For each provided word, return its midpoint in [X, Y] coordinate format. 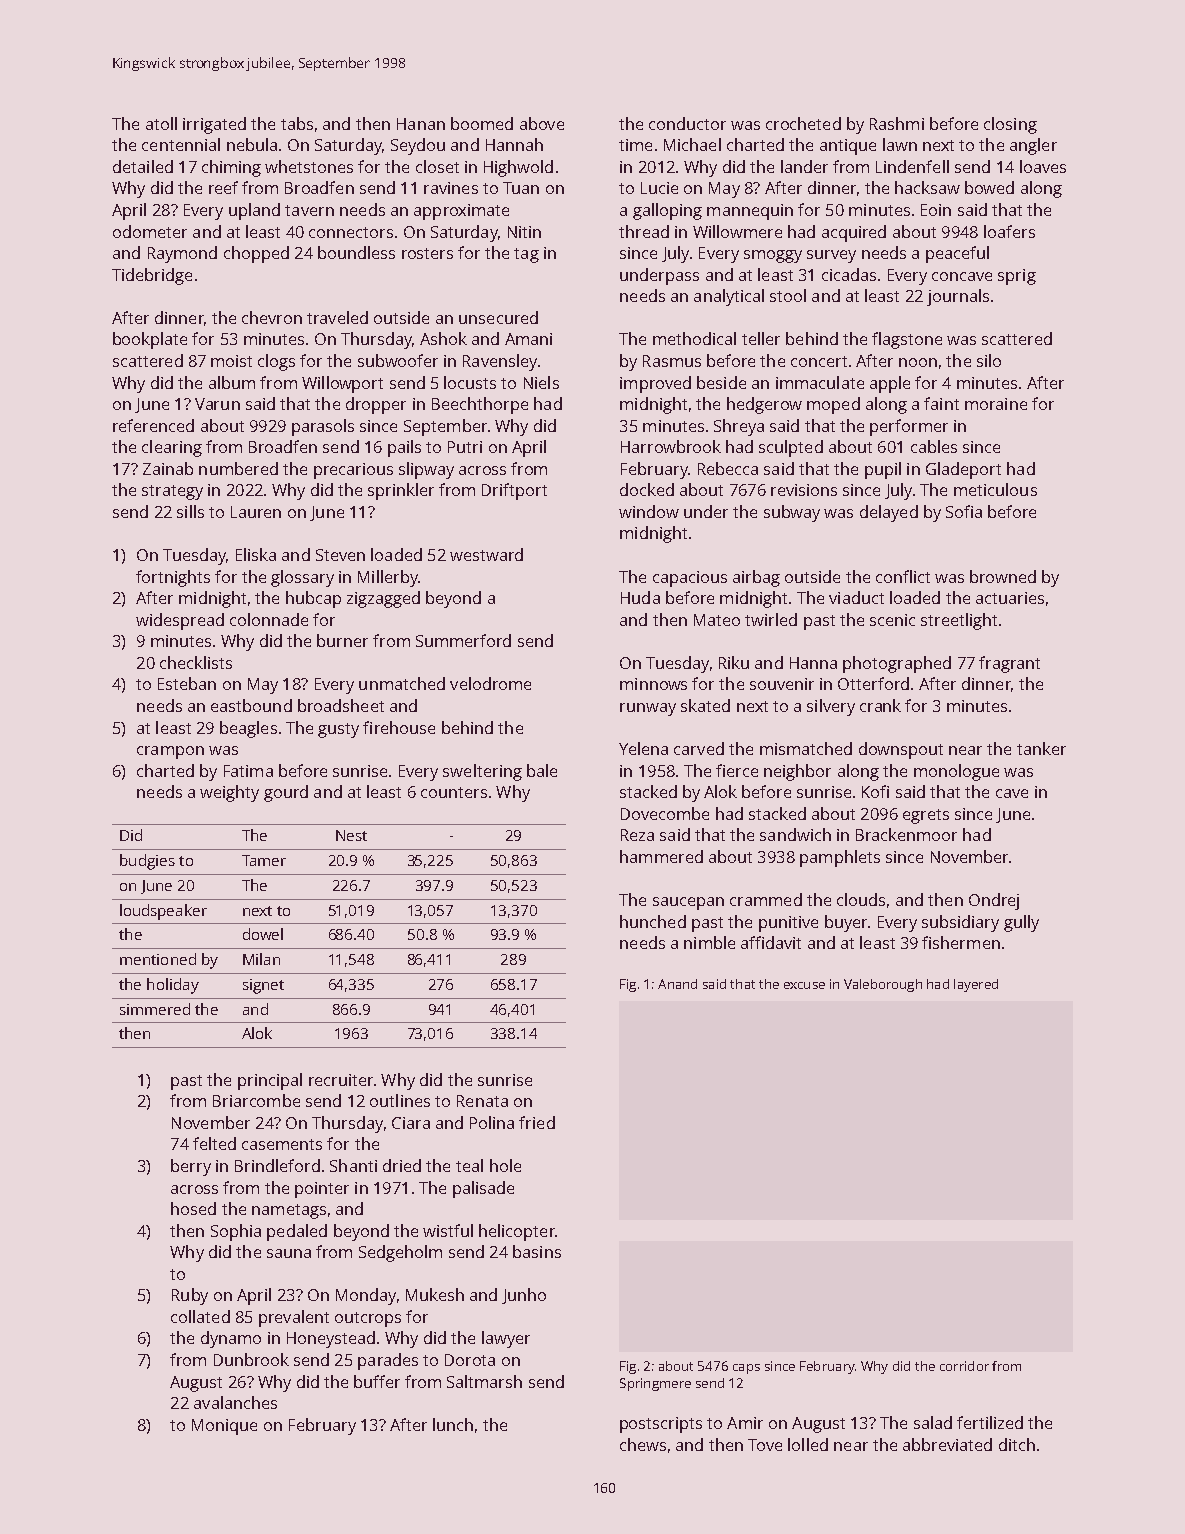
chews [643, 1444]
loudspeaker [163, 912]
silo [989, 360]
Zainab [168, 468]
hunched [653, 921]
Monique [224, 1427]
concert [819, 361]
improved [655, 384]
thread [644, 231]
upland [254, 211]
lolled [808, 1444]
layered [976, 985]
